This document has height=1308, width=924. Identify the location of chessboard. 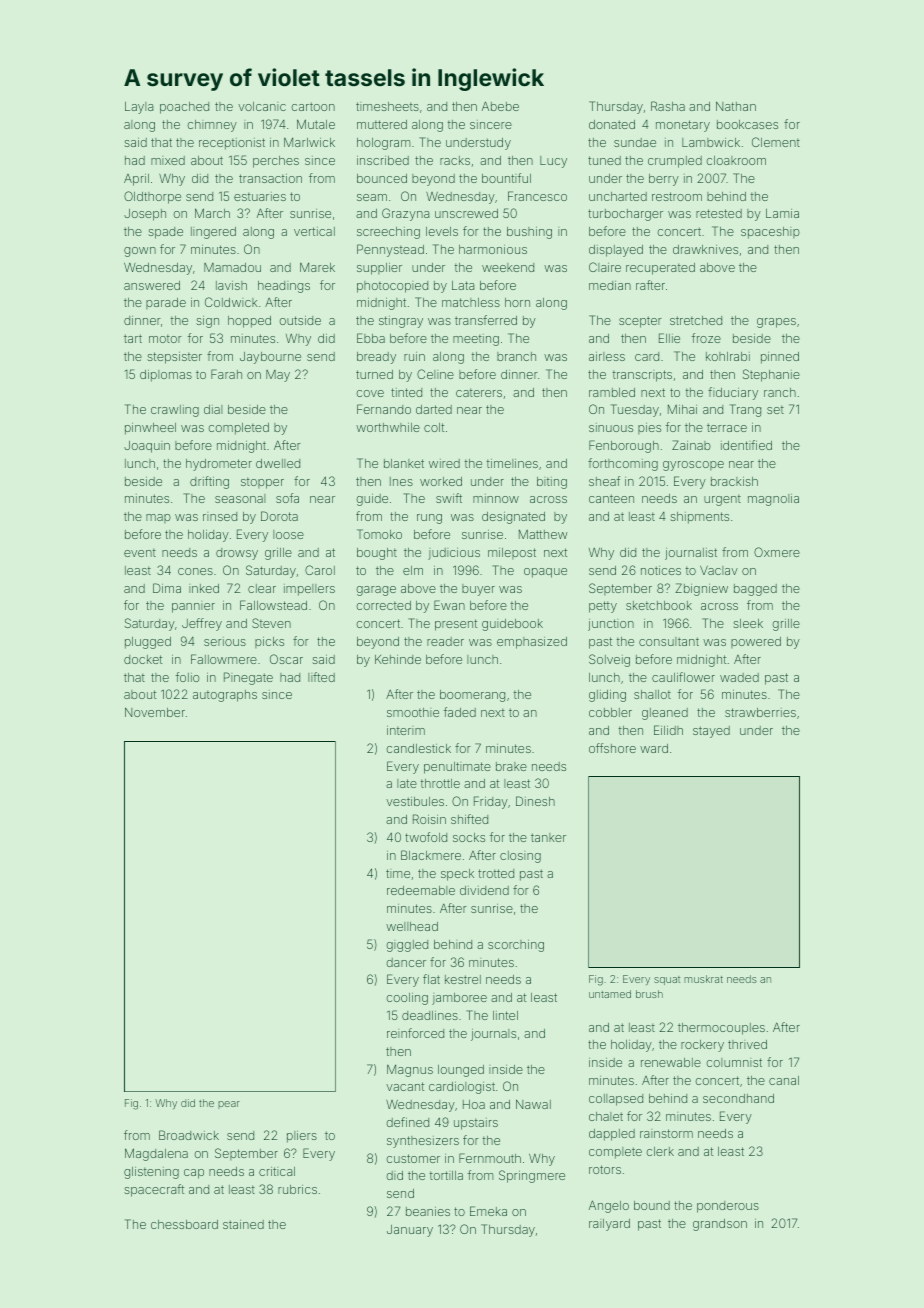
(184, 1224).
